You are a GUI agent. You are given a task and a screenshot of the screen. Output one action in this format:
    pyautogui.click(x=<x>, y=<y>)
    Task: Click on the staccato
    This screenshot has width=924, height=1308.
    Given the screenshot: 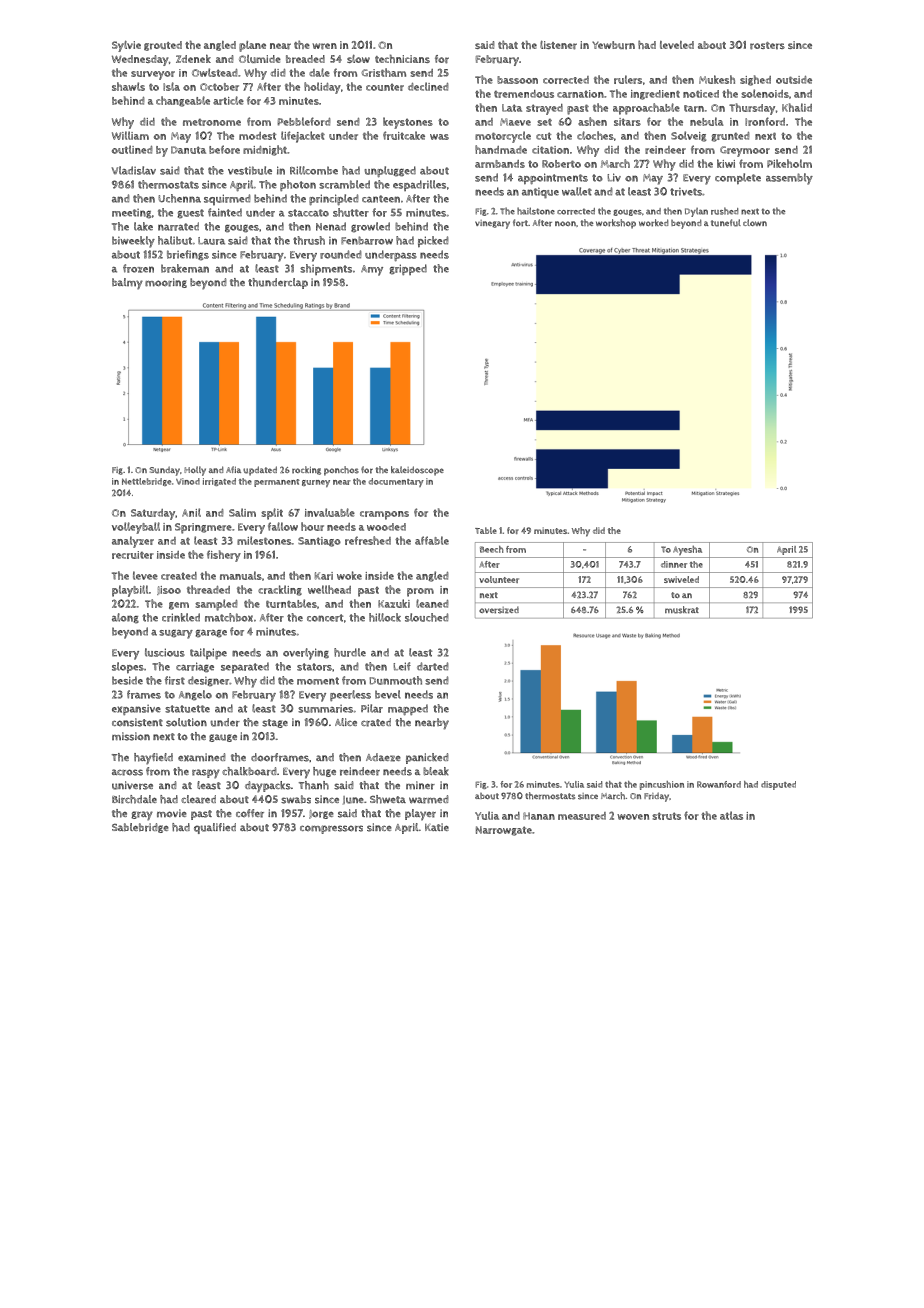 What is the action you would take?
    pyautogui.click(x=308, y=213)
